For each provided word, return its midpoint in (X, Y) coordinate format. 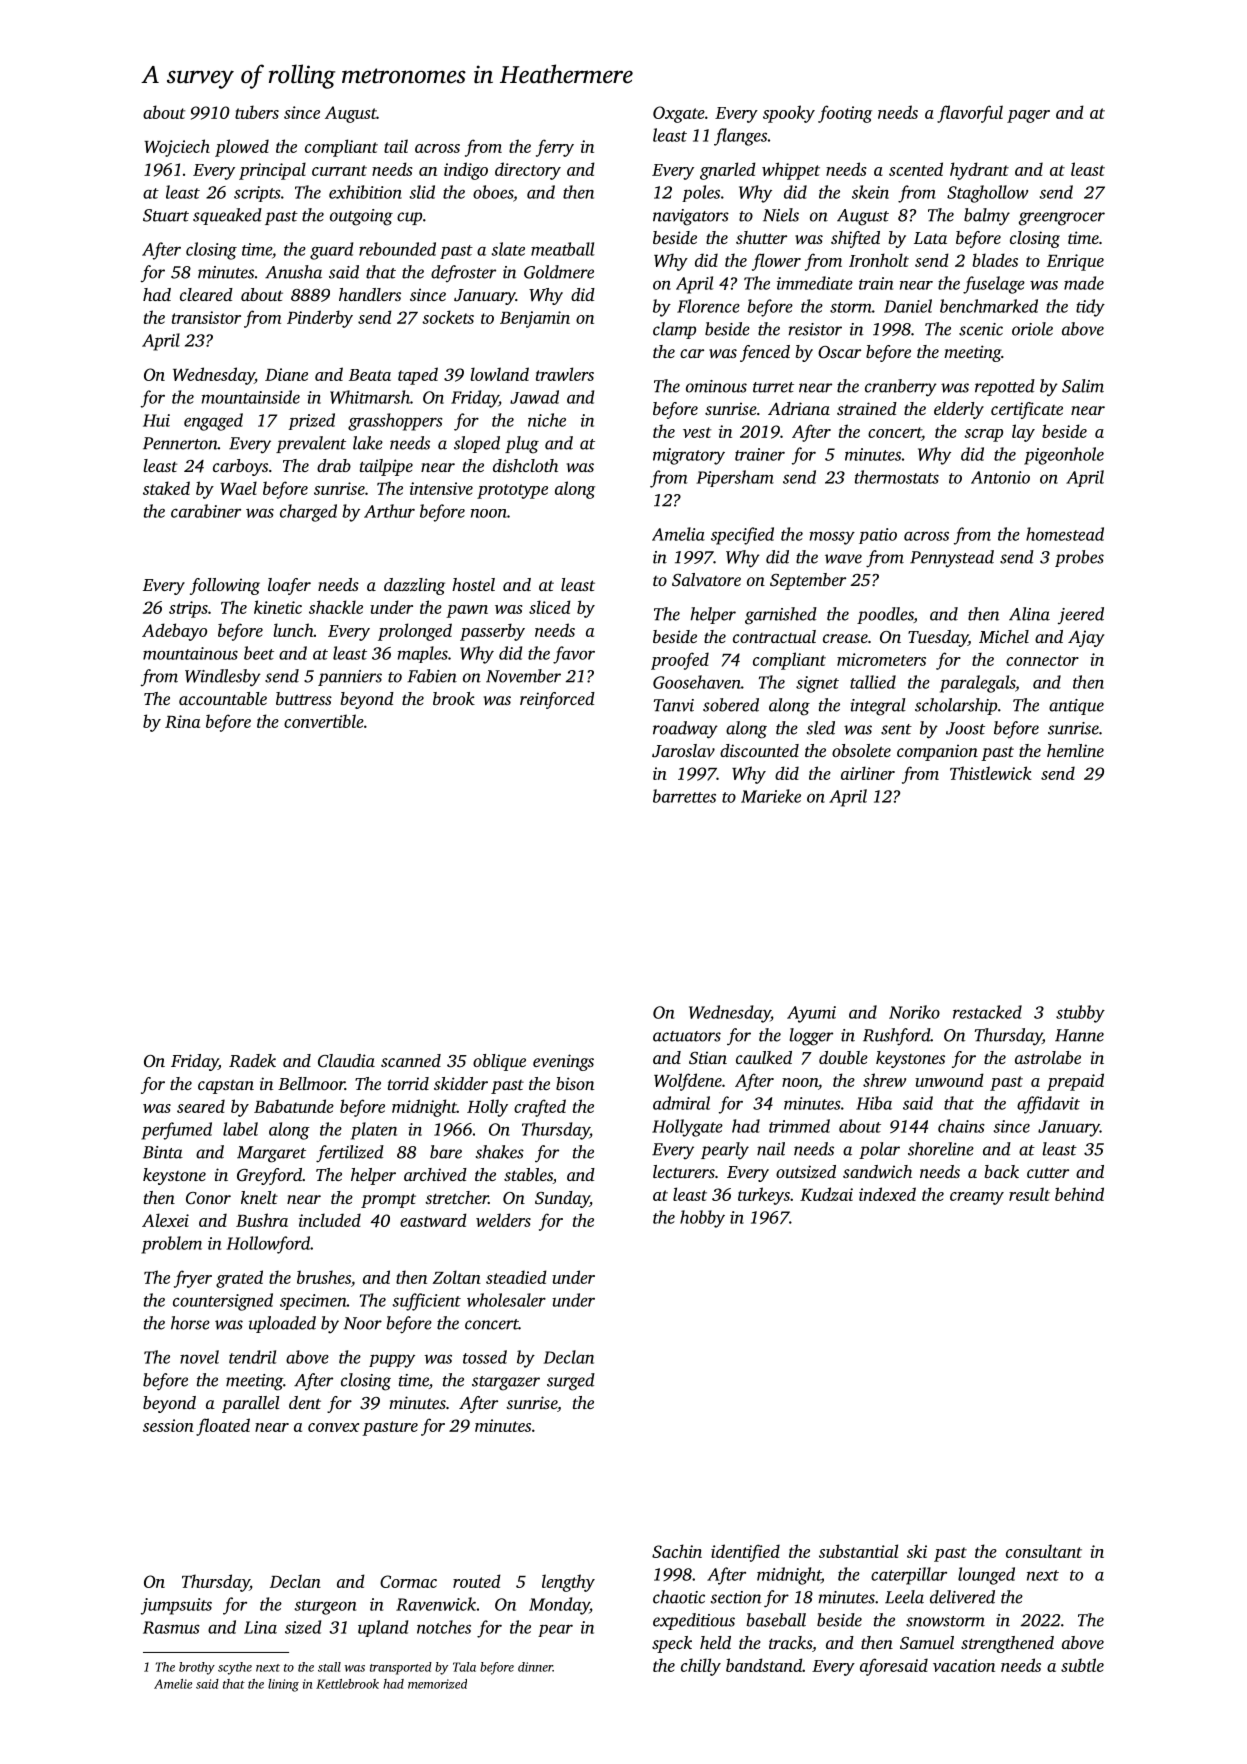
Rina (182, 721)
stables (528, 1176)
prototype (512, 491)
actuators (687, 1036)
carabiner (206, 511)
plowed (242, 148)
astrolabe (1048, 1057)
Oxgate (679, 114)
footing (845, 114)
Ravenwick (436, 1604)
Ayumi (811, 1014)
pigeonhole (1064, 456)
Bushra (262, 1220)
